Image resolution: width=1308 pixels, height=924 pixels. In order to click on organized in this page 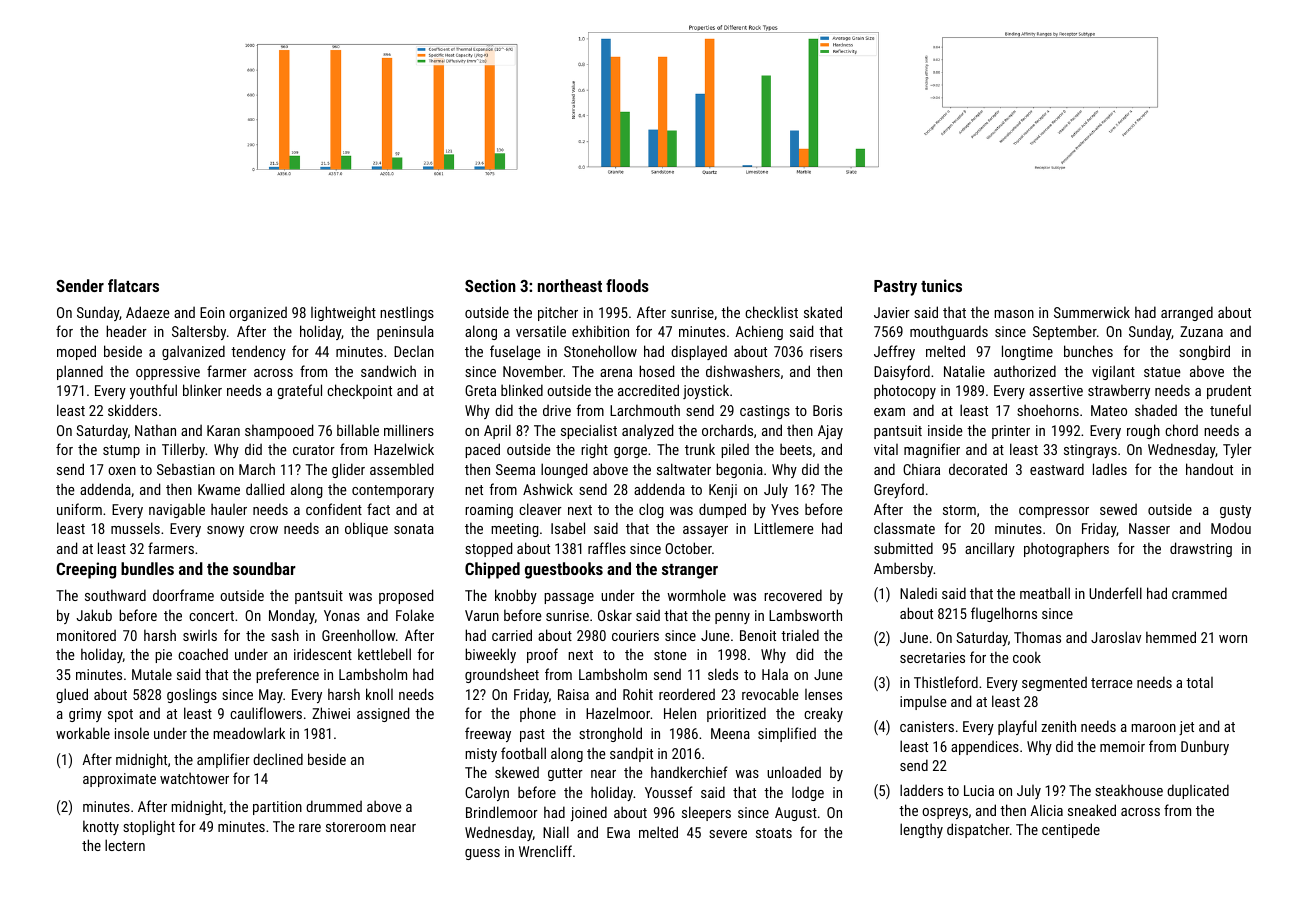, I will do `click(258, 313)`.
